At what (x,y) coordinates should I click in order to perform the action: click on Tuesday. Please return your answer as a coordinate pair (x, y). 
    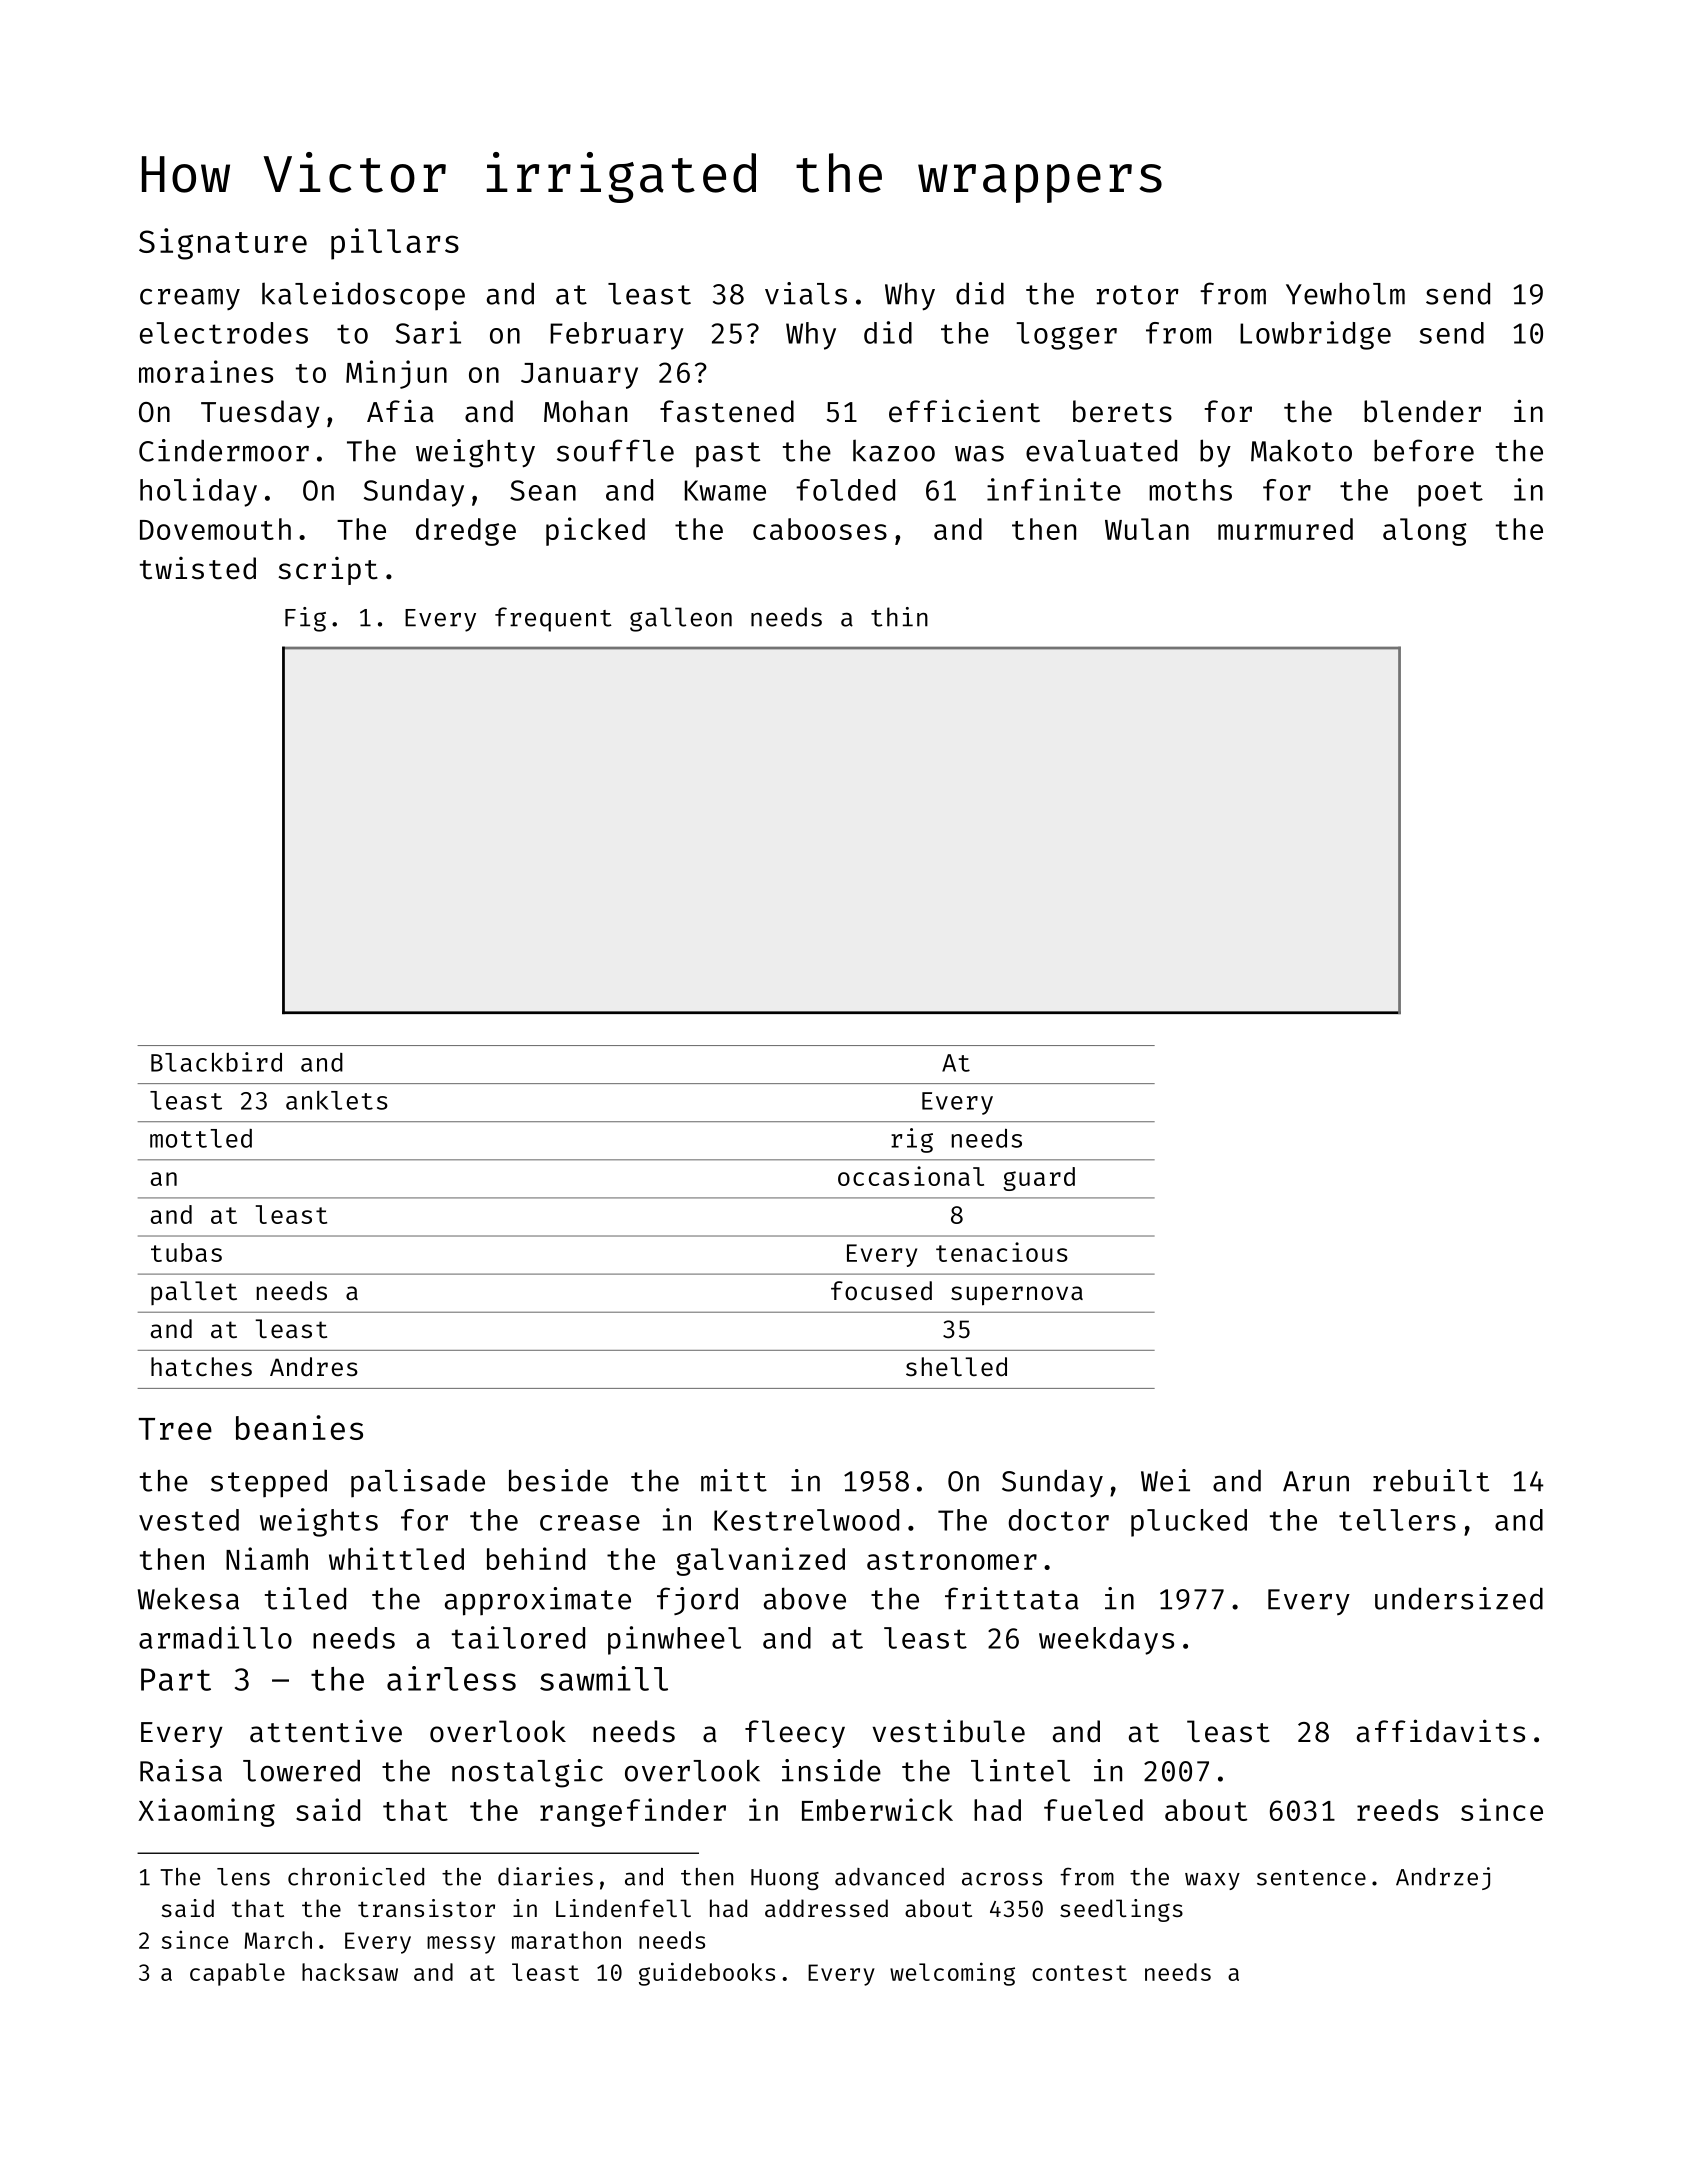
    Looking at the image, I should click on (260, 414).
